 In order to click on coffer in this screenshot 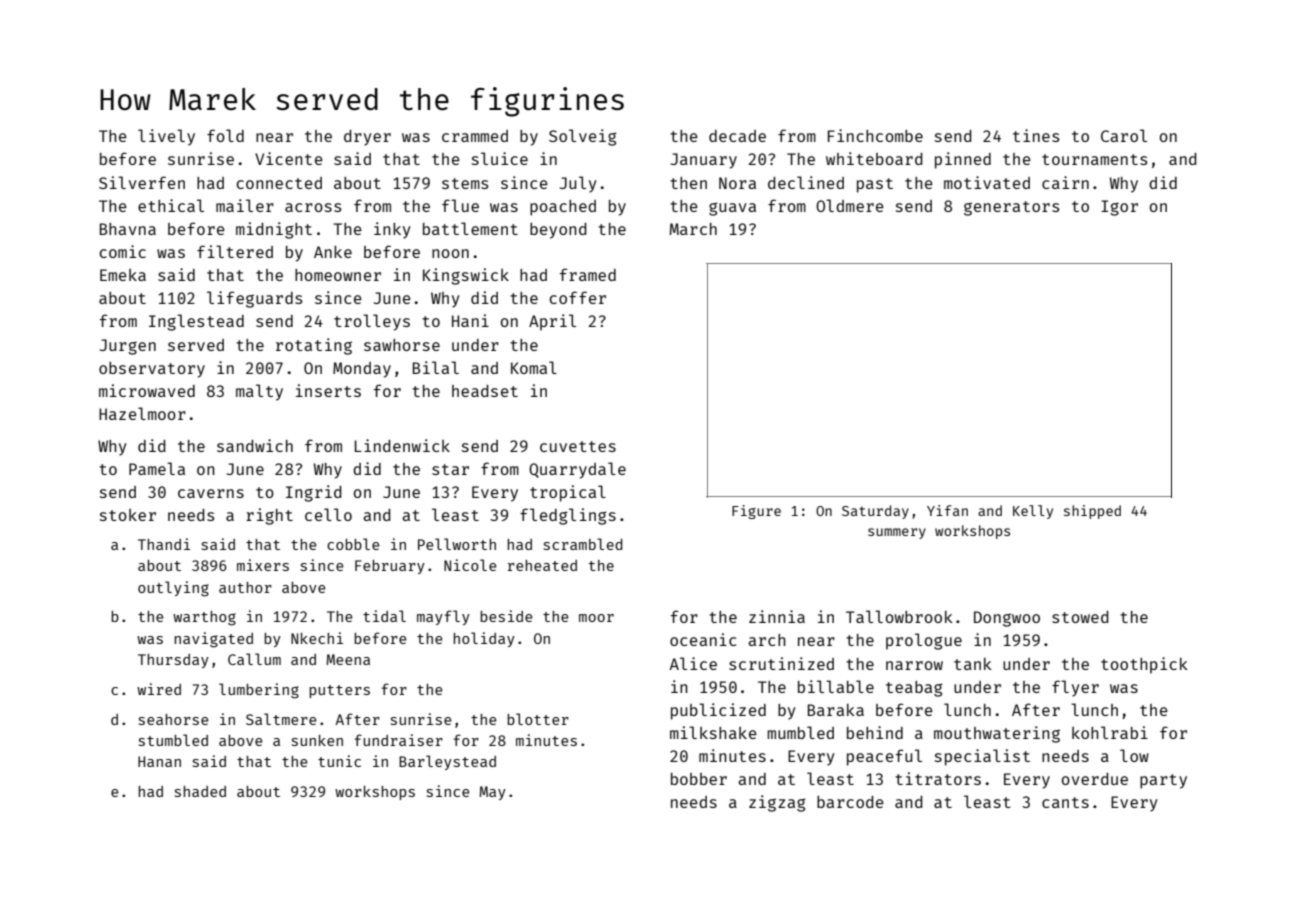, I will do `click(577, 297)`.
